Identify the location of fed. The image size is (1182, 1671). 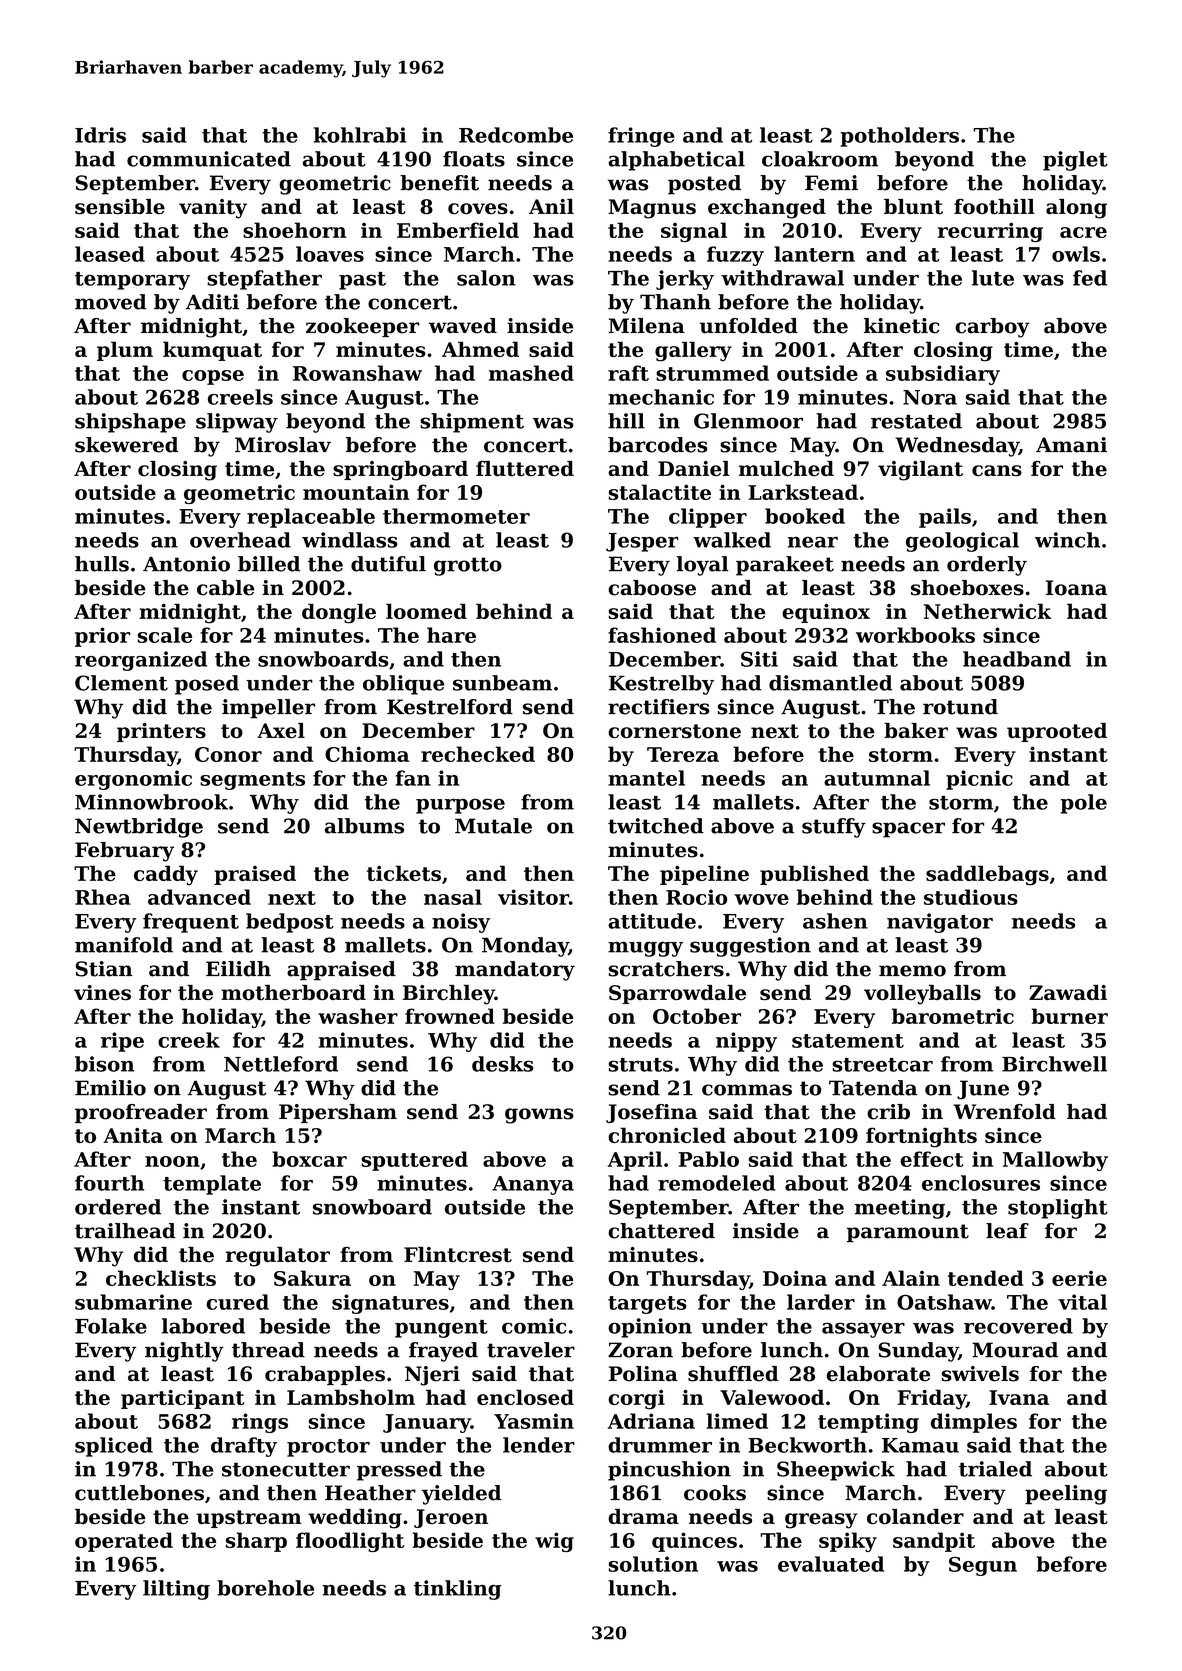
(1090, 278).
